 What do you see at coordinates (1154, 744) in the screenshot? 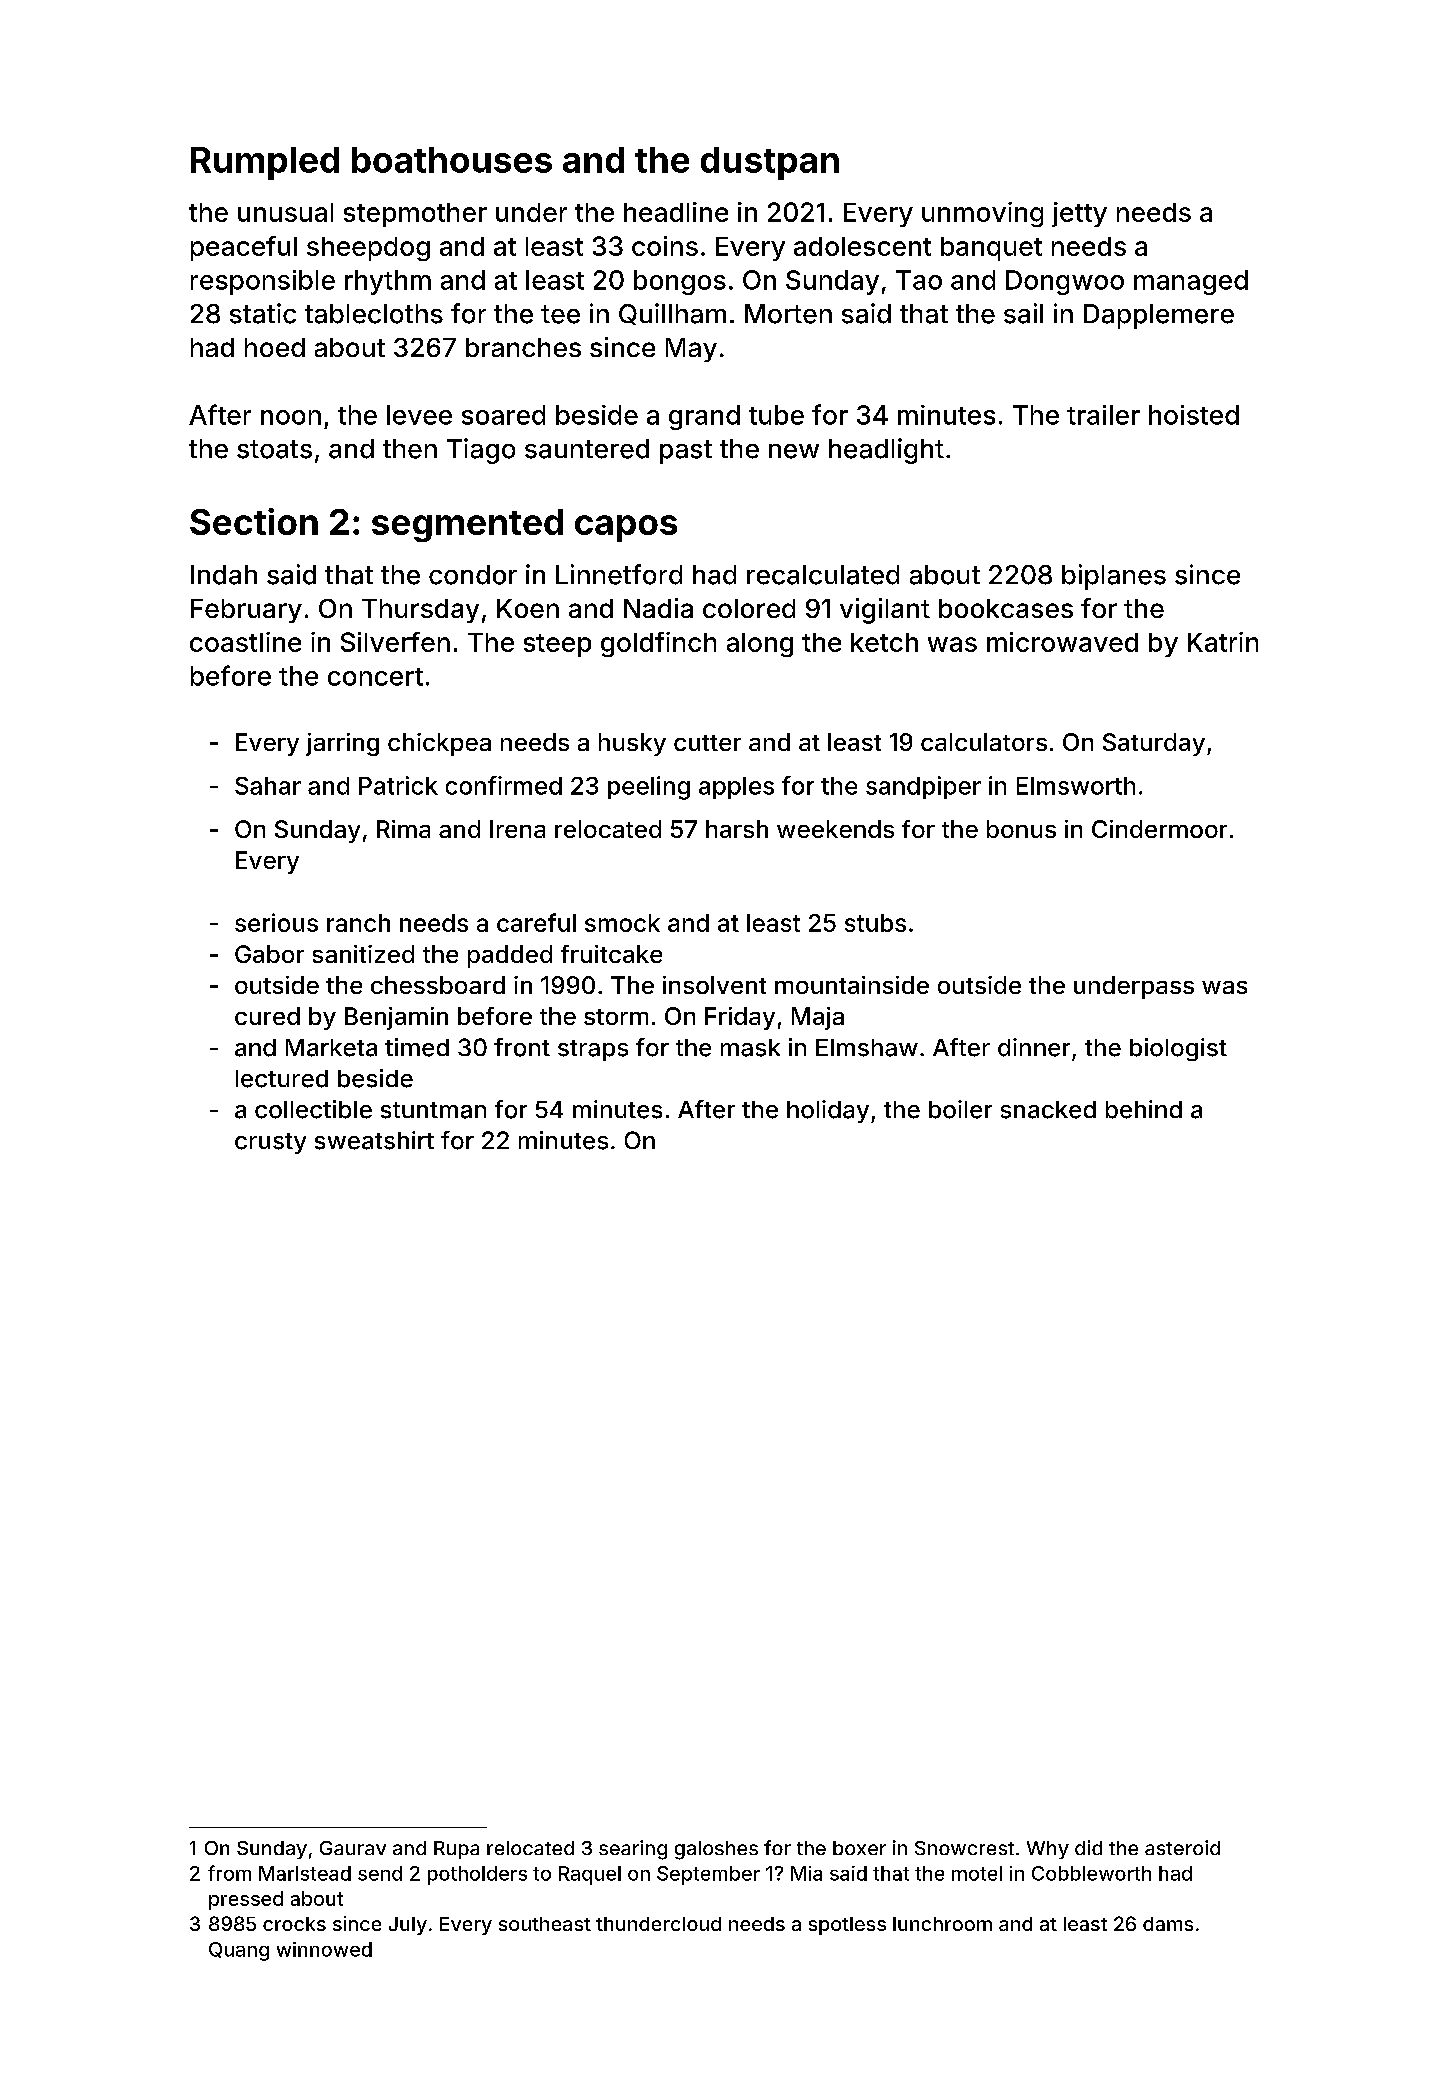
I see `Saturday` at bounding box center [1154, 744].
